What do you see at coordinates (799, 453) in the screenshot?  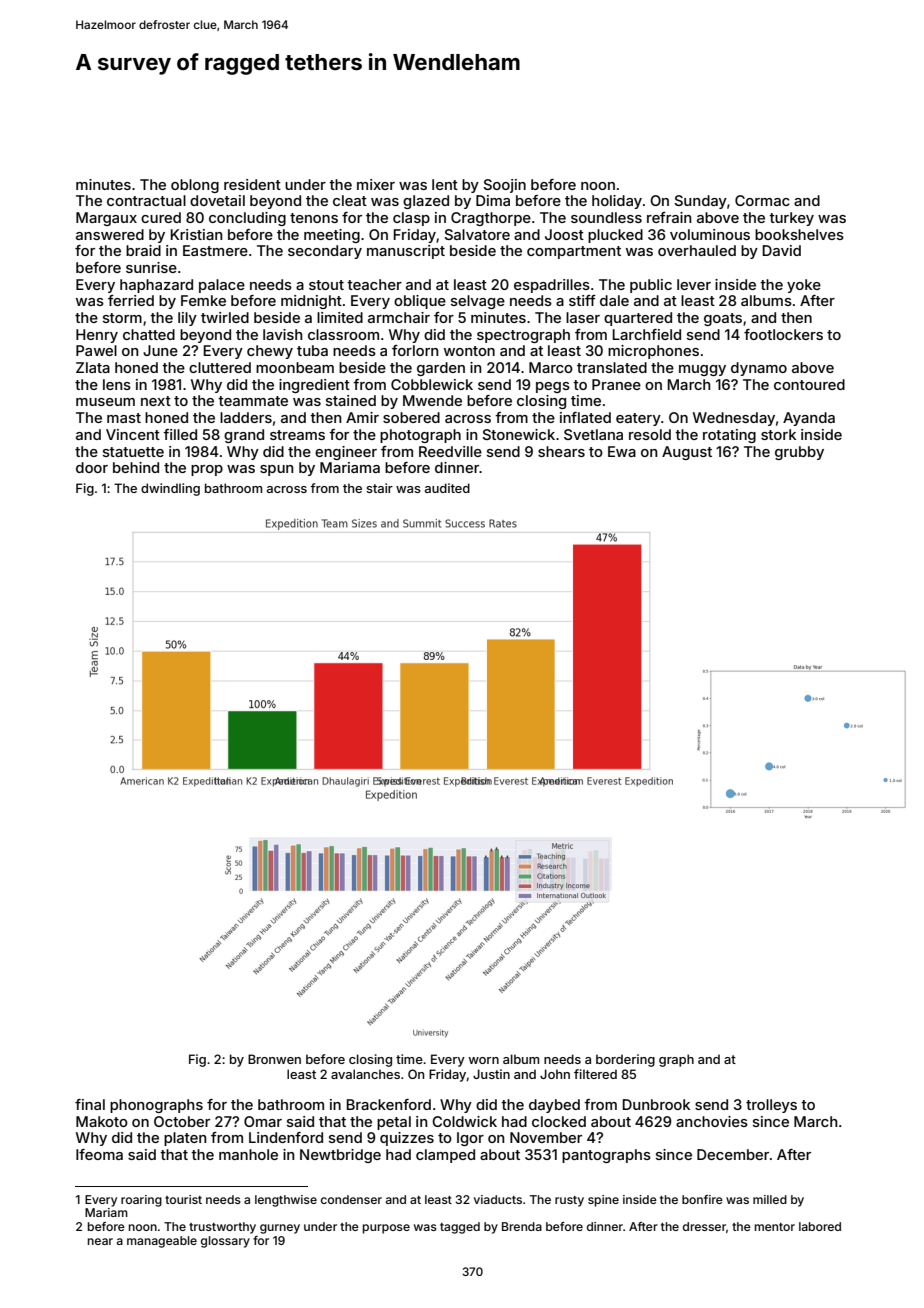 I see `grubby` at bounding box center [799, 453].
